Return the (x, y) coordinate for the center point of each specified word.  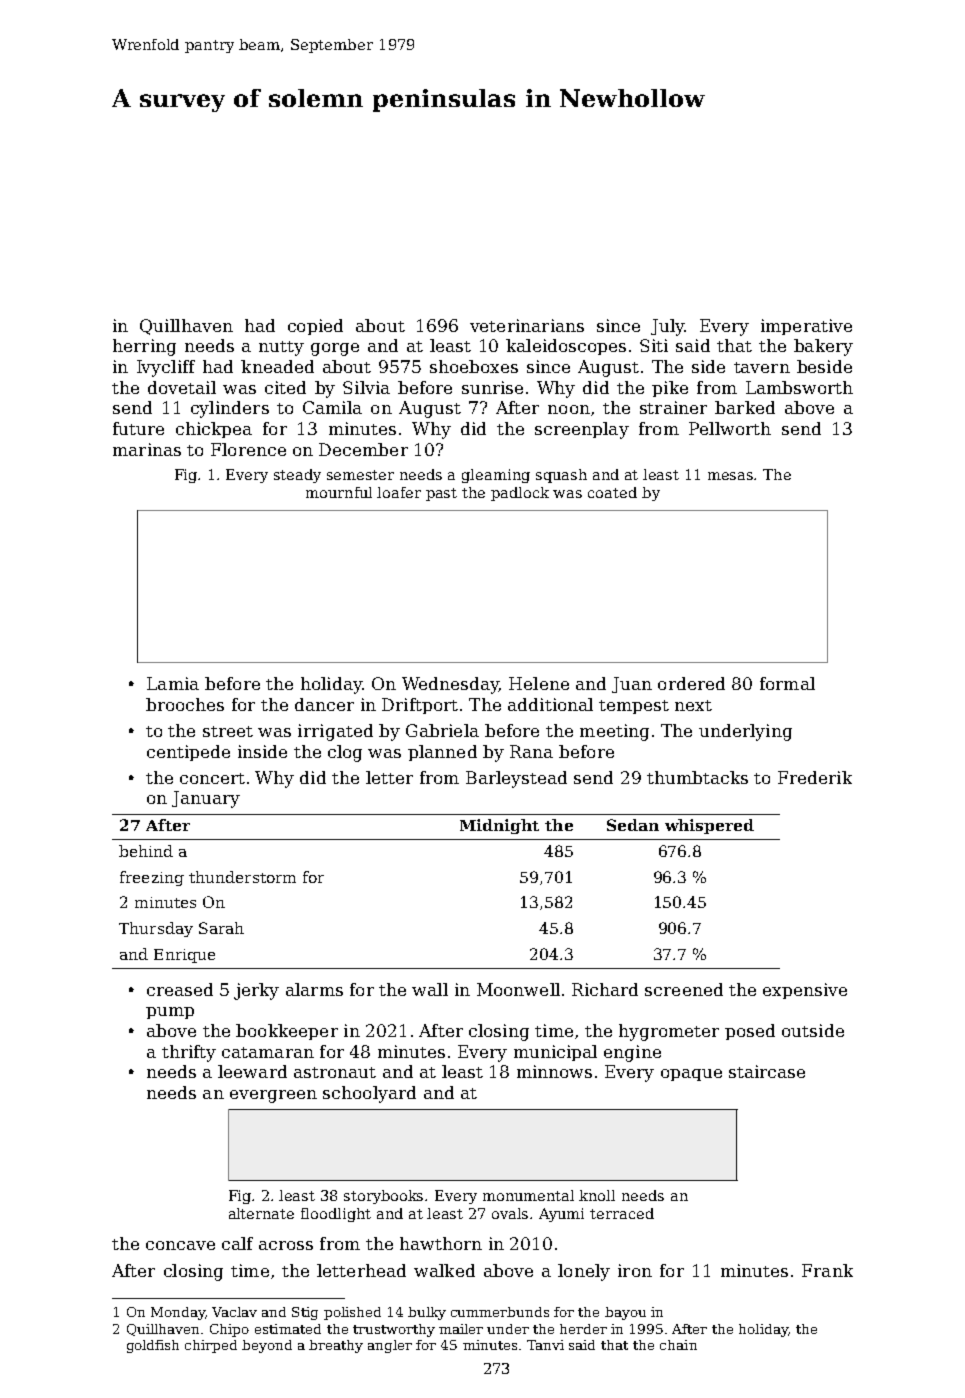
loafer (399, 492)
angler (390, 1346)
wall (430, 989)
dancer (324, 704)
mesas (730, 476)
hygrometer (669, 1032)
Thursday (156, 929)
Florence (248, 449)
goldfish (153, 1346)
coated (612, 492)
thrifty (189, 1053)
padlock (520, 494)
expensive (805, 991)
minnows (554, 1071)
